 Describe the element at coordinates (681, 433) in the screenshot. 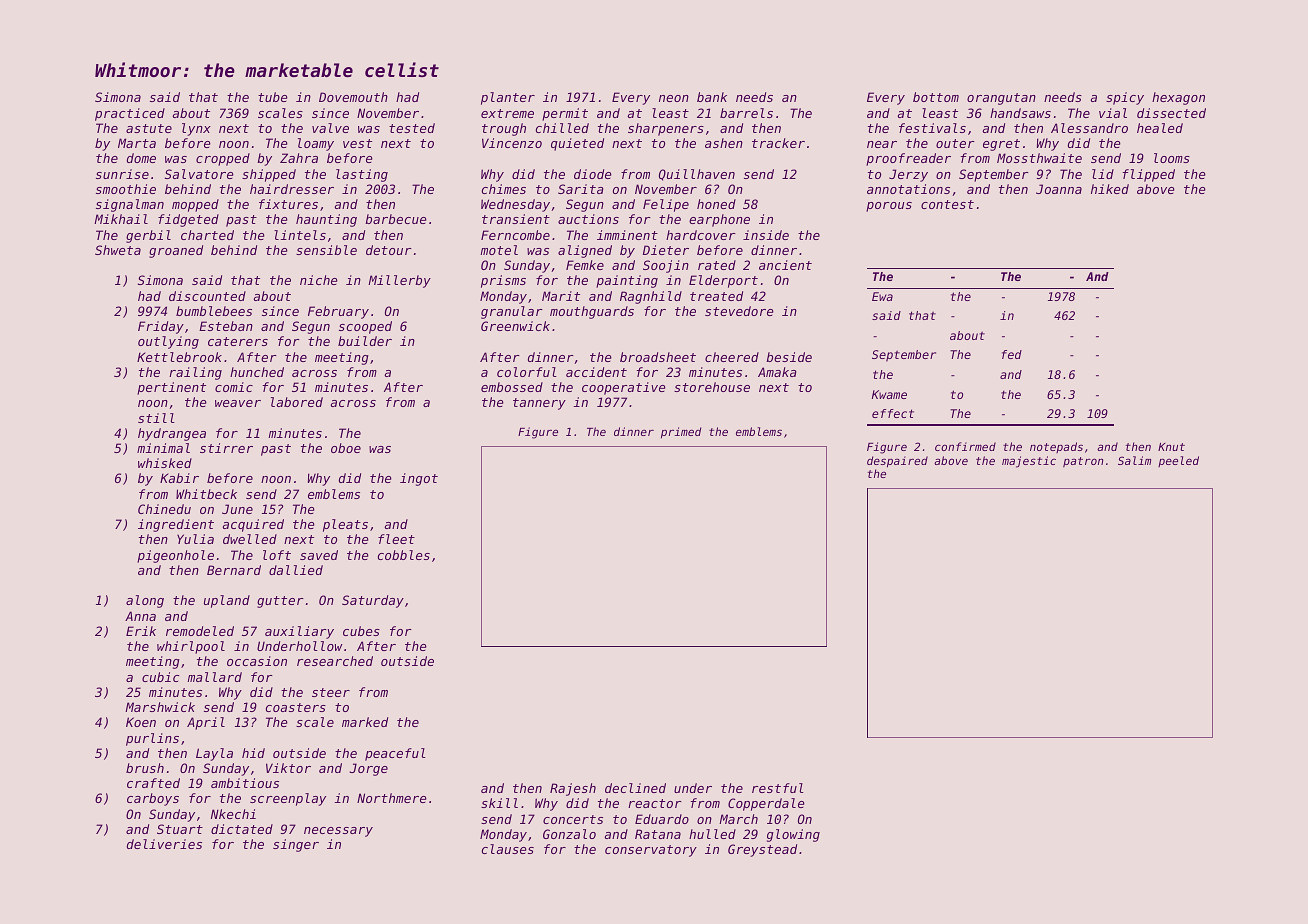

I see `primed` at that location.
